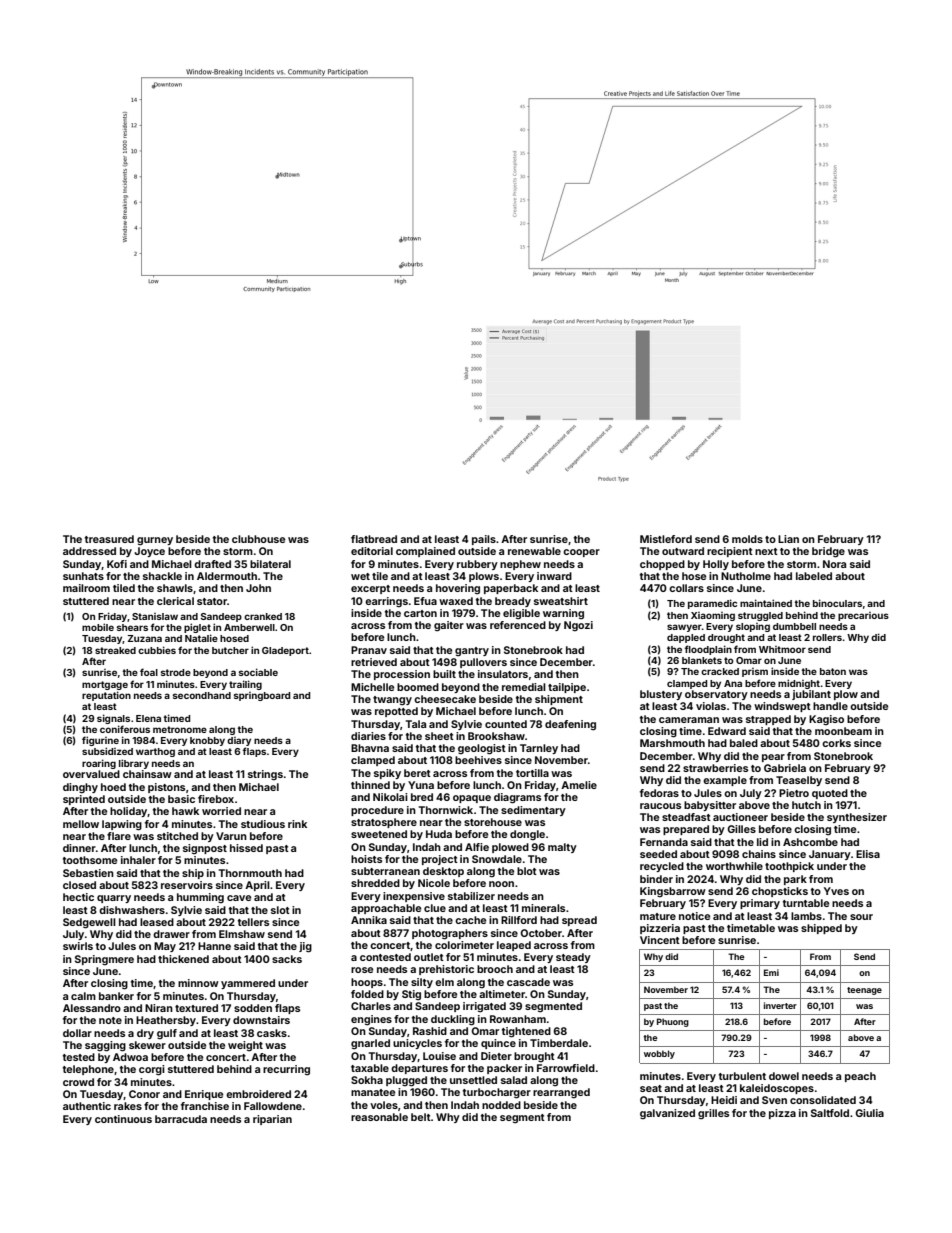 The height and width of the screenshot is (1233, 952). Describe the element at coordinates (673, 892) in the screenshot. I see `Kingsbarrow` at that location.
